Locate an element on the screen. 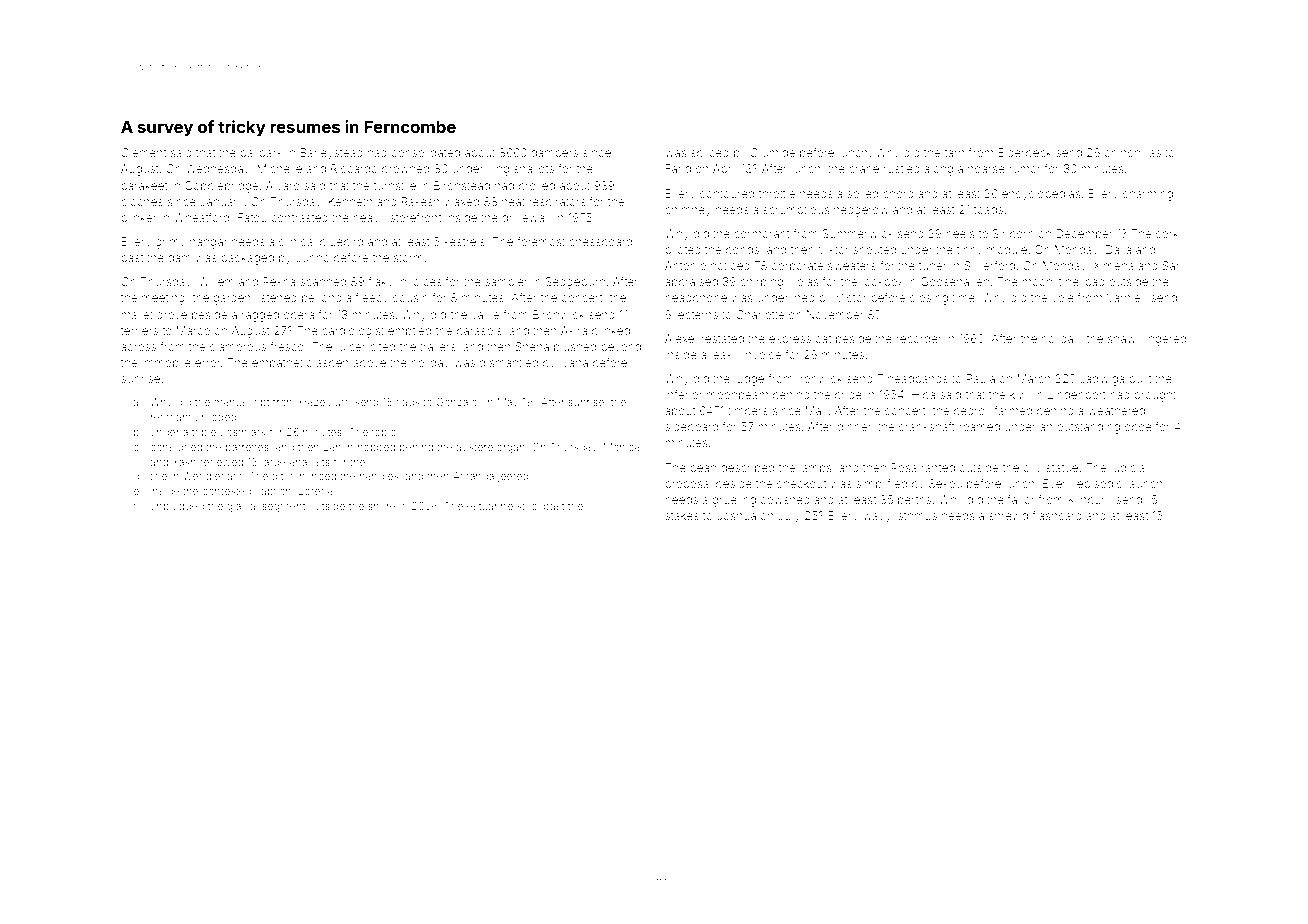 This screenshot has height=924, width=1308. Birchwick is located at coordinates (559, 314).
